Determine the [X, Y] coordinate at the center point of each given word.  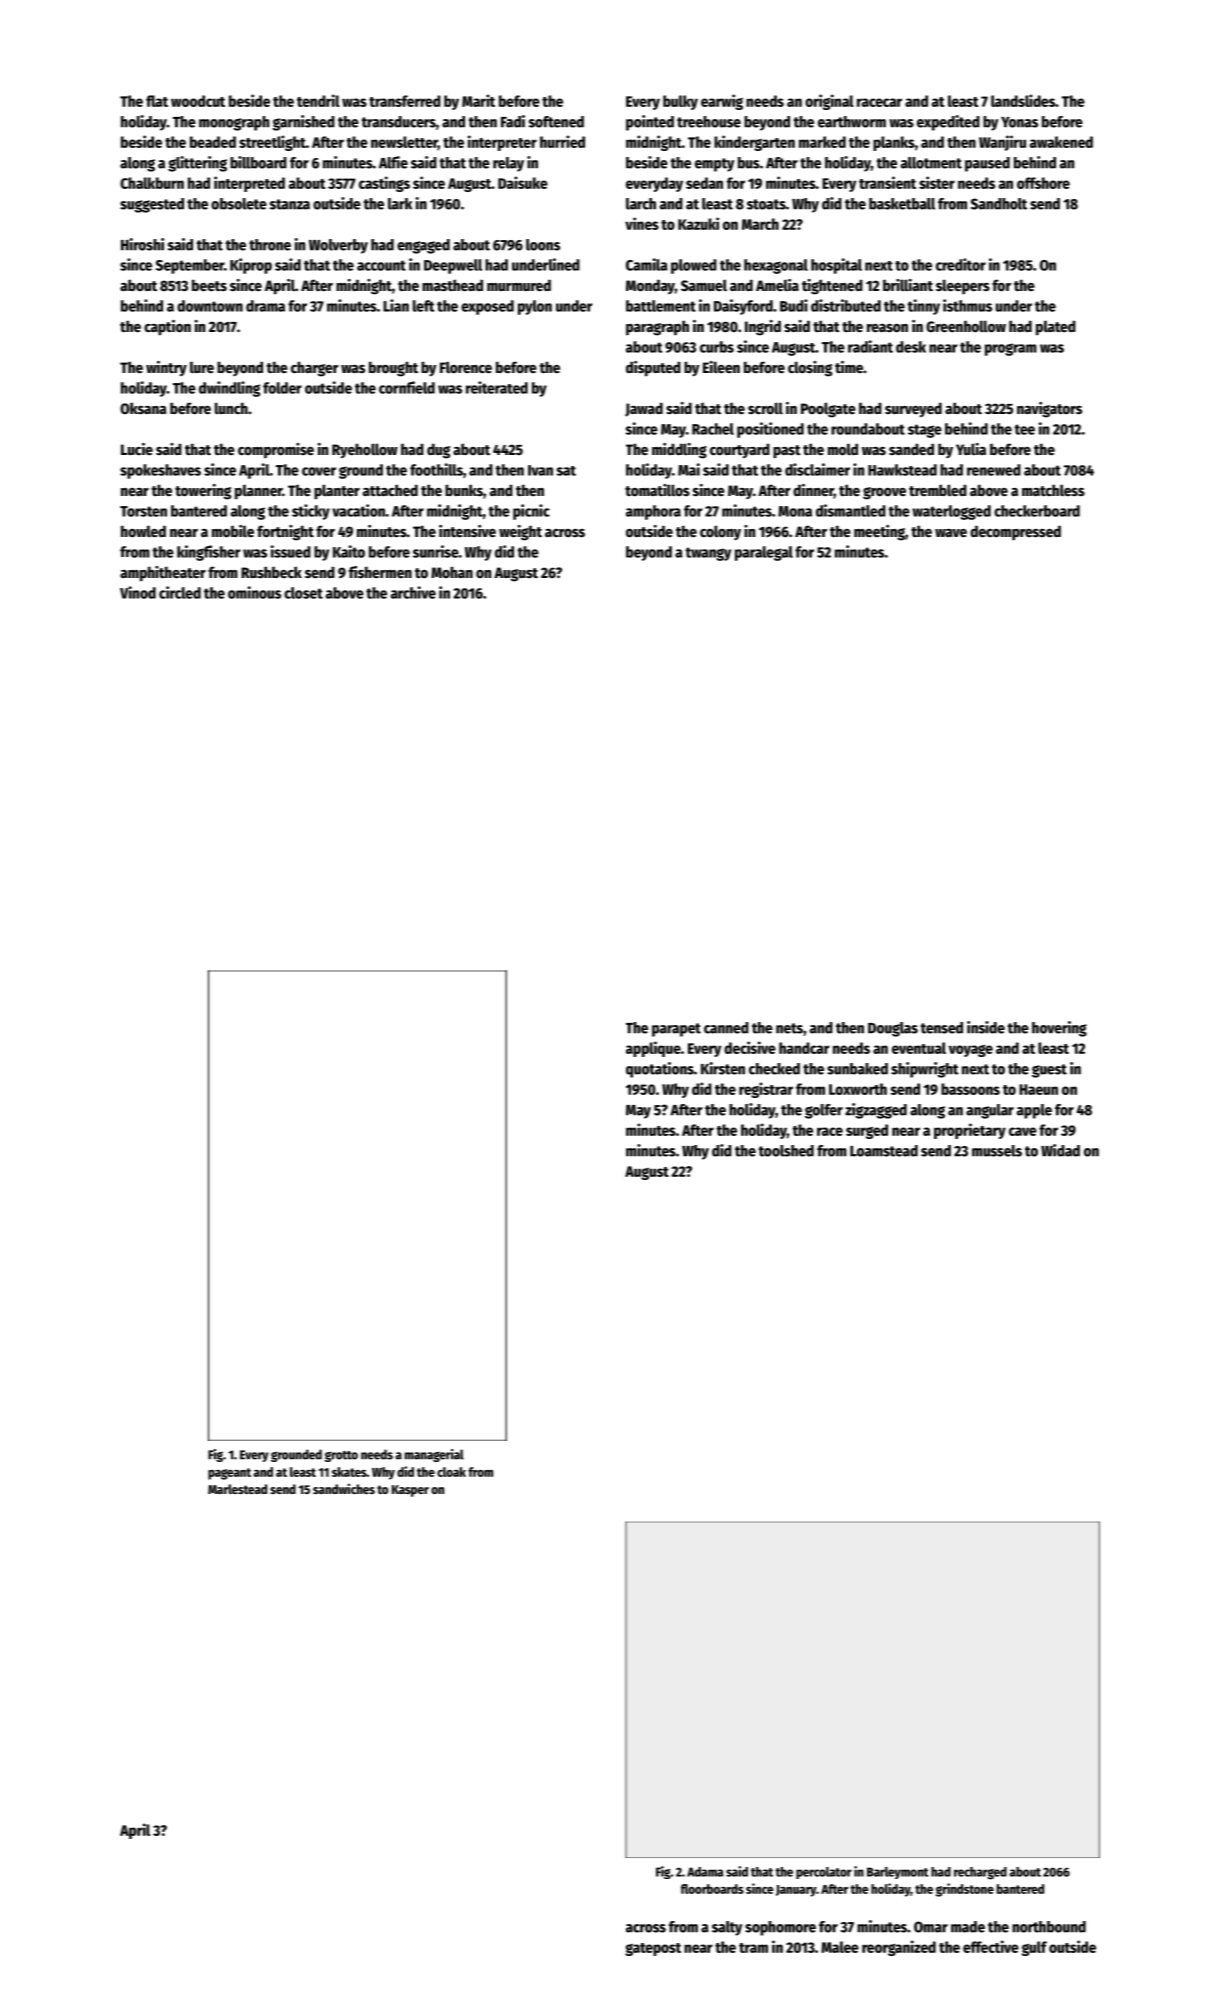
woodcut [198, 101]
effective [991, 1946]
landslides [1023, 100]
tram [753, 1948]
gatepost [653, 1949]
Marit [478, 100]
